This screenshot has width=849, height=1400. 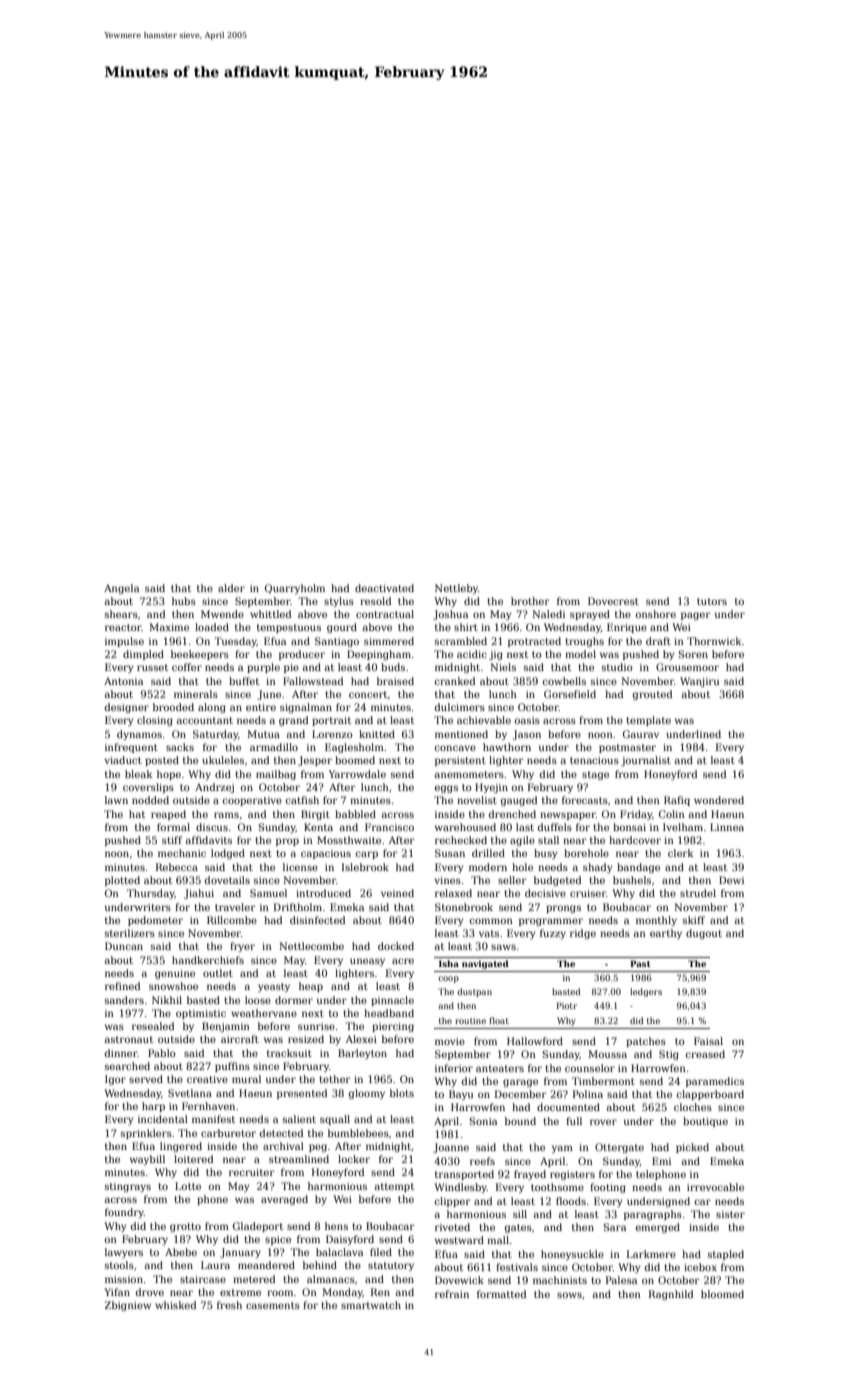 I want to click on Thornwick, so click(x=714, y=641).
